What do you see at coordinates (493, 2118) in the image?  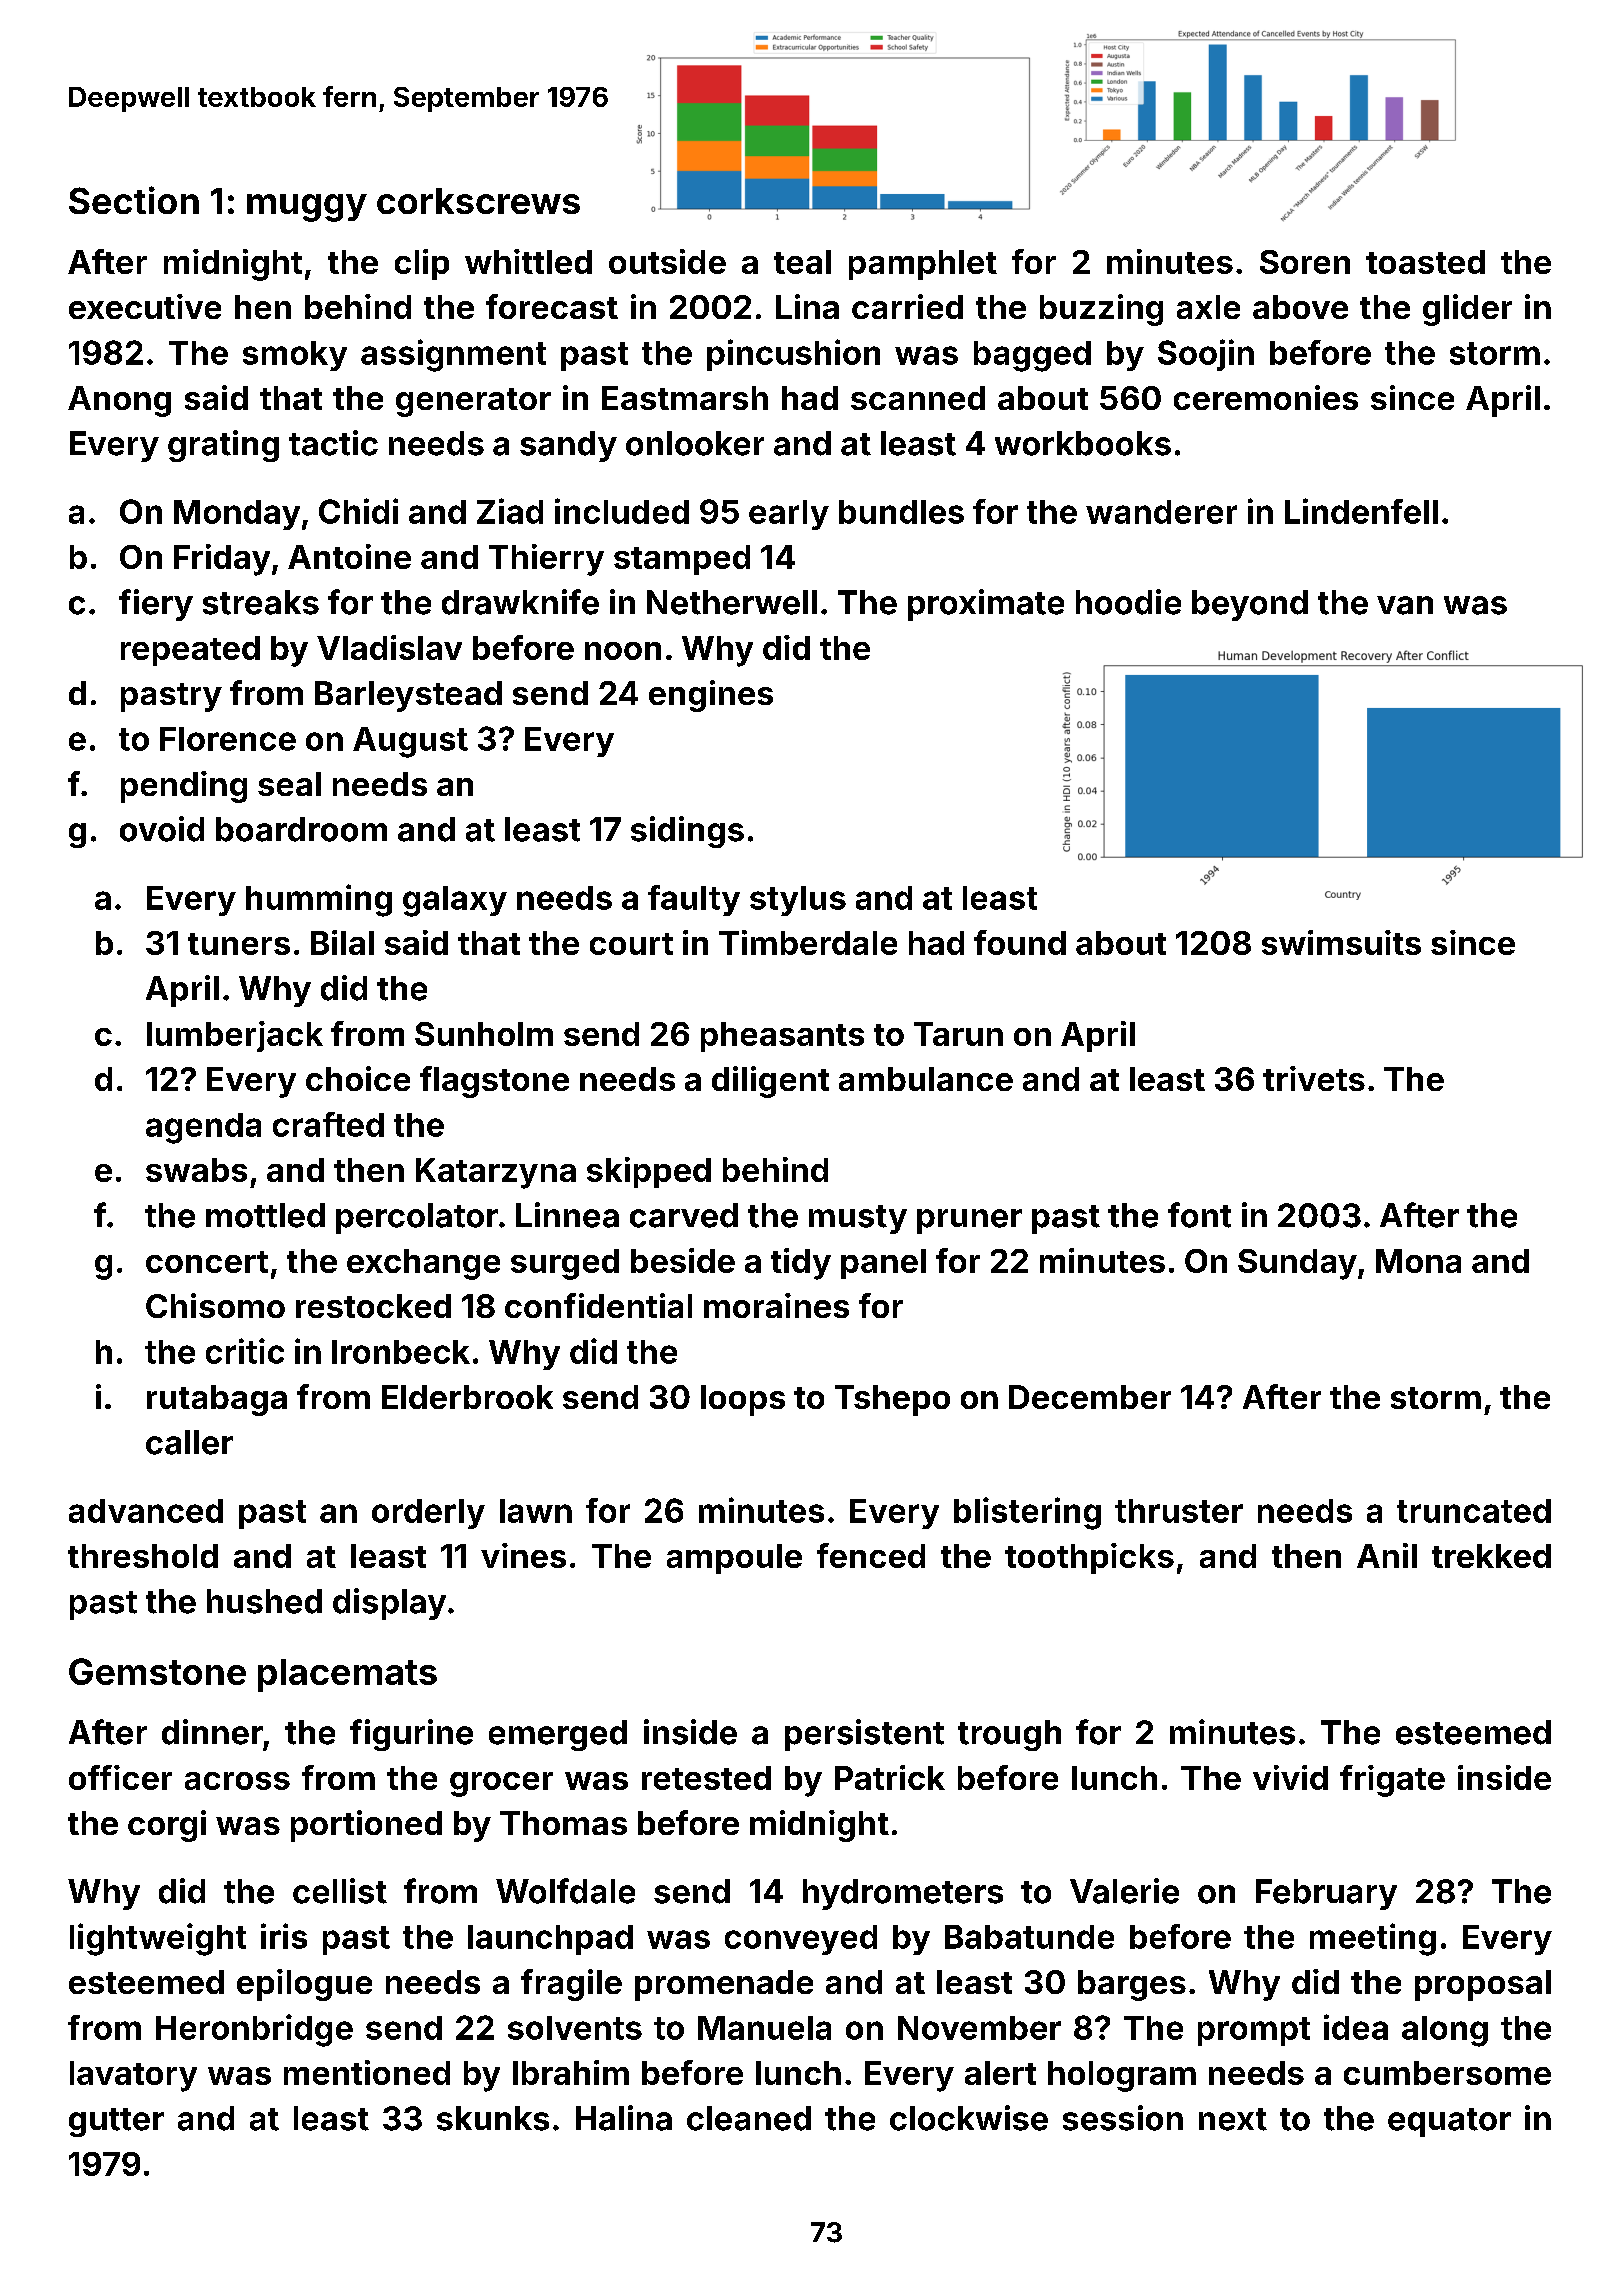 I see `skunks` at bounding box center [493, 2118].
